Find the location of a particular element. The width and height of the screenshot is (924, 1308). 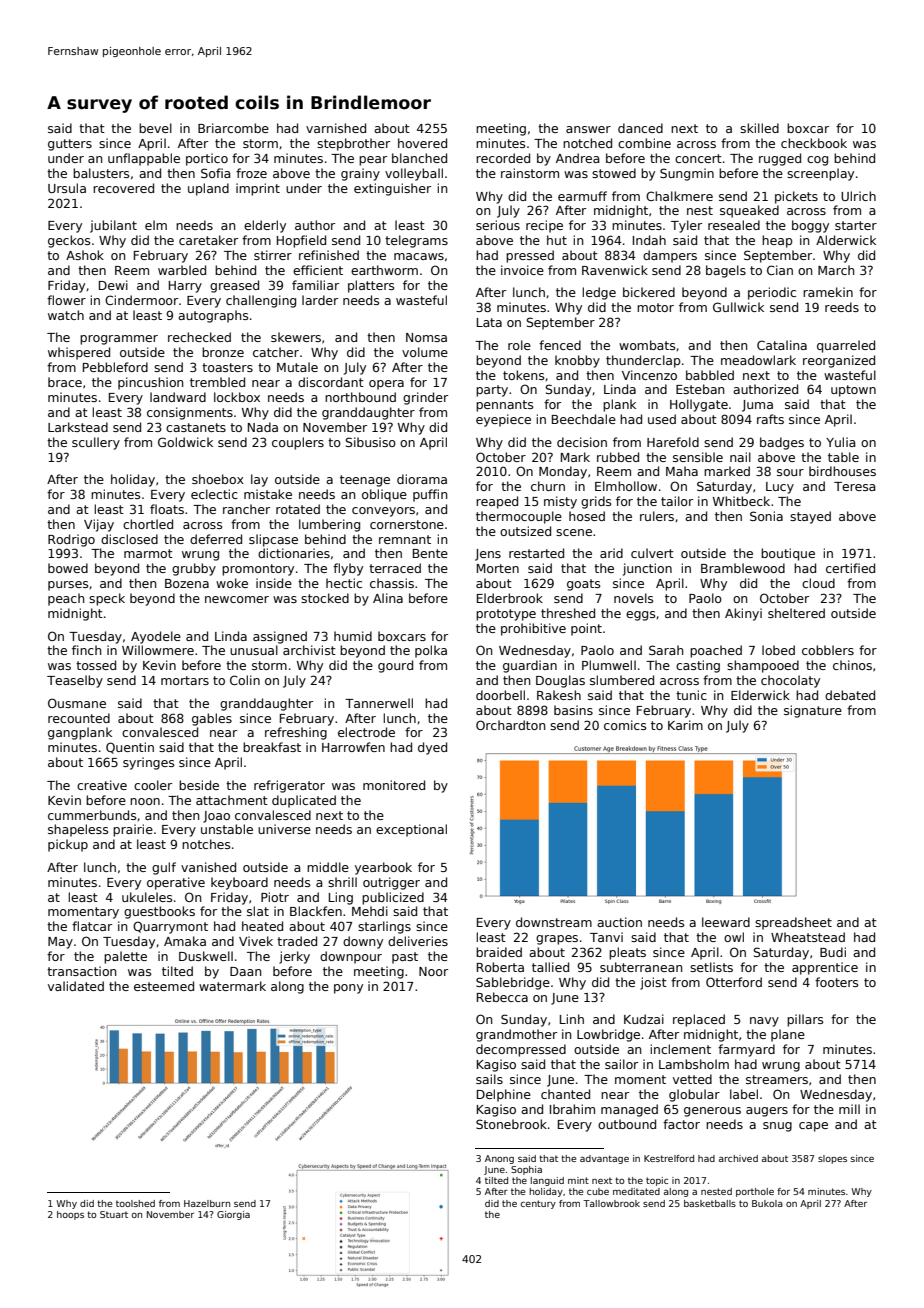

whispered is located at coordinates (79, 353).
